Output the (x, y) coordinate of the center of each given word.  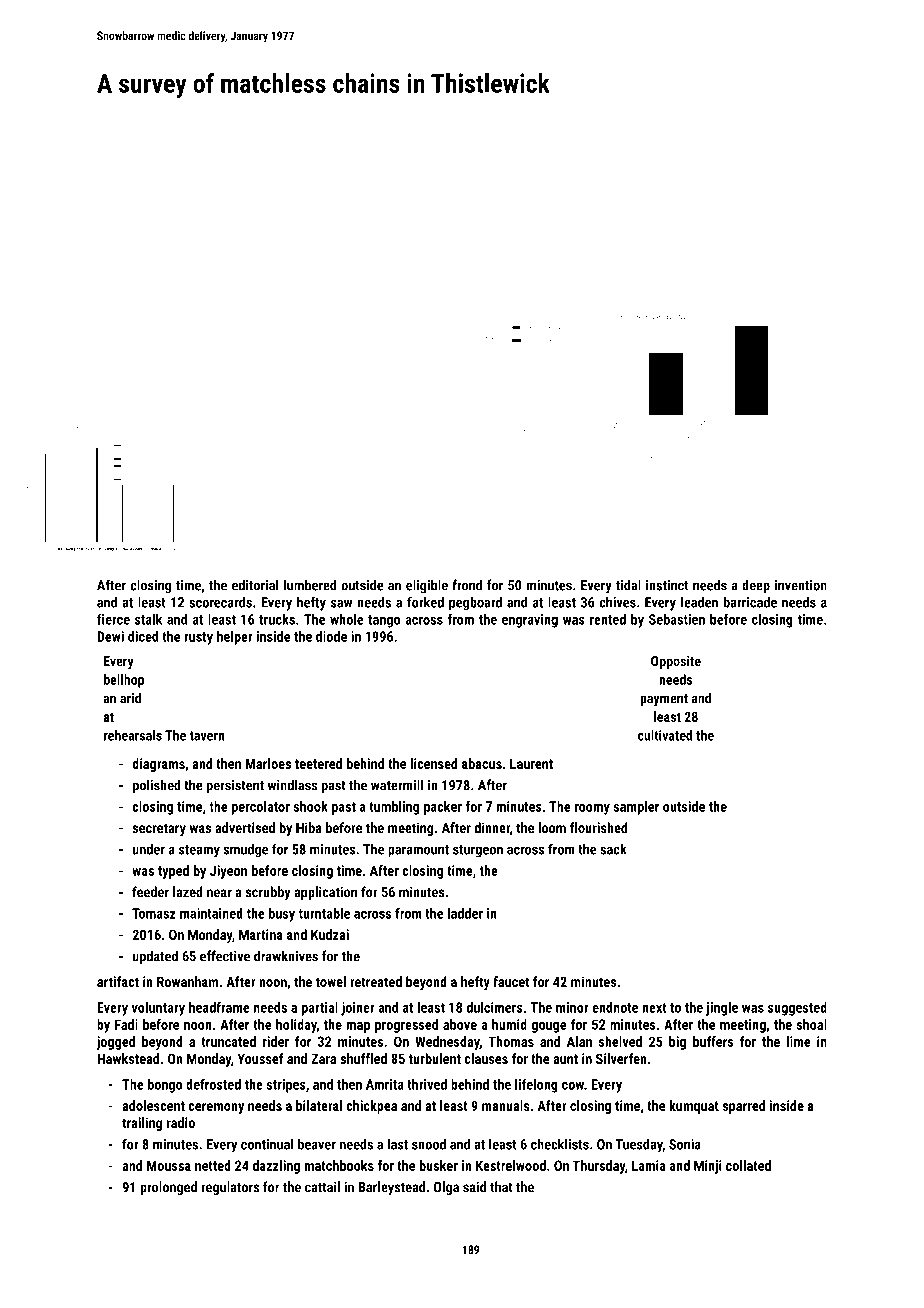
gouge (549, 1027)
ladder (465, 913)
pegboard (475, 603)
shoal (811, 1024)
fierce (113, 619)
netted (213, 1165)
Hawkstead (128, 1058)
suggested (797, 1009)
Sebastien (677, 619)
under (149, 849)
